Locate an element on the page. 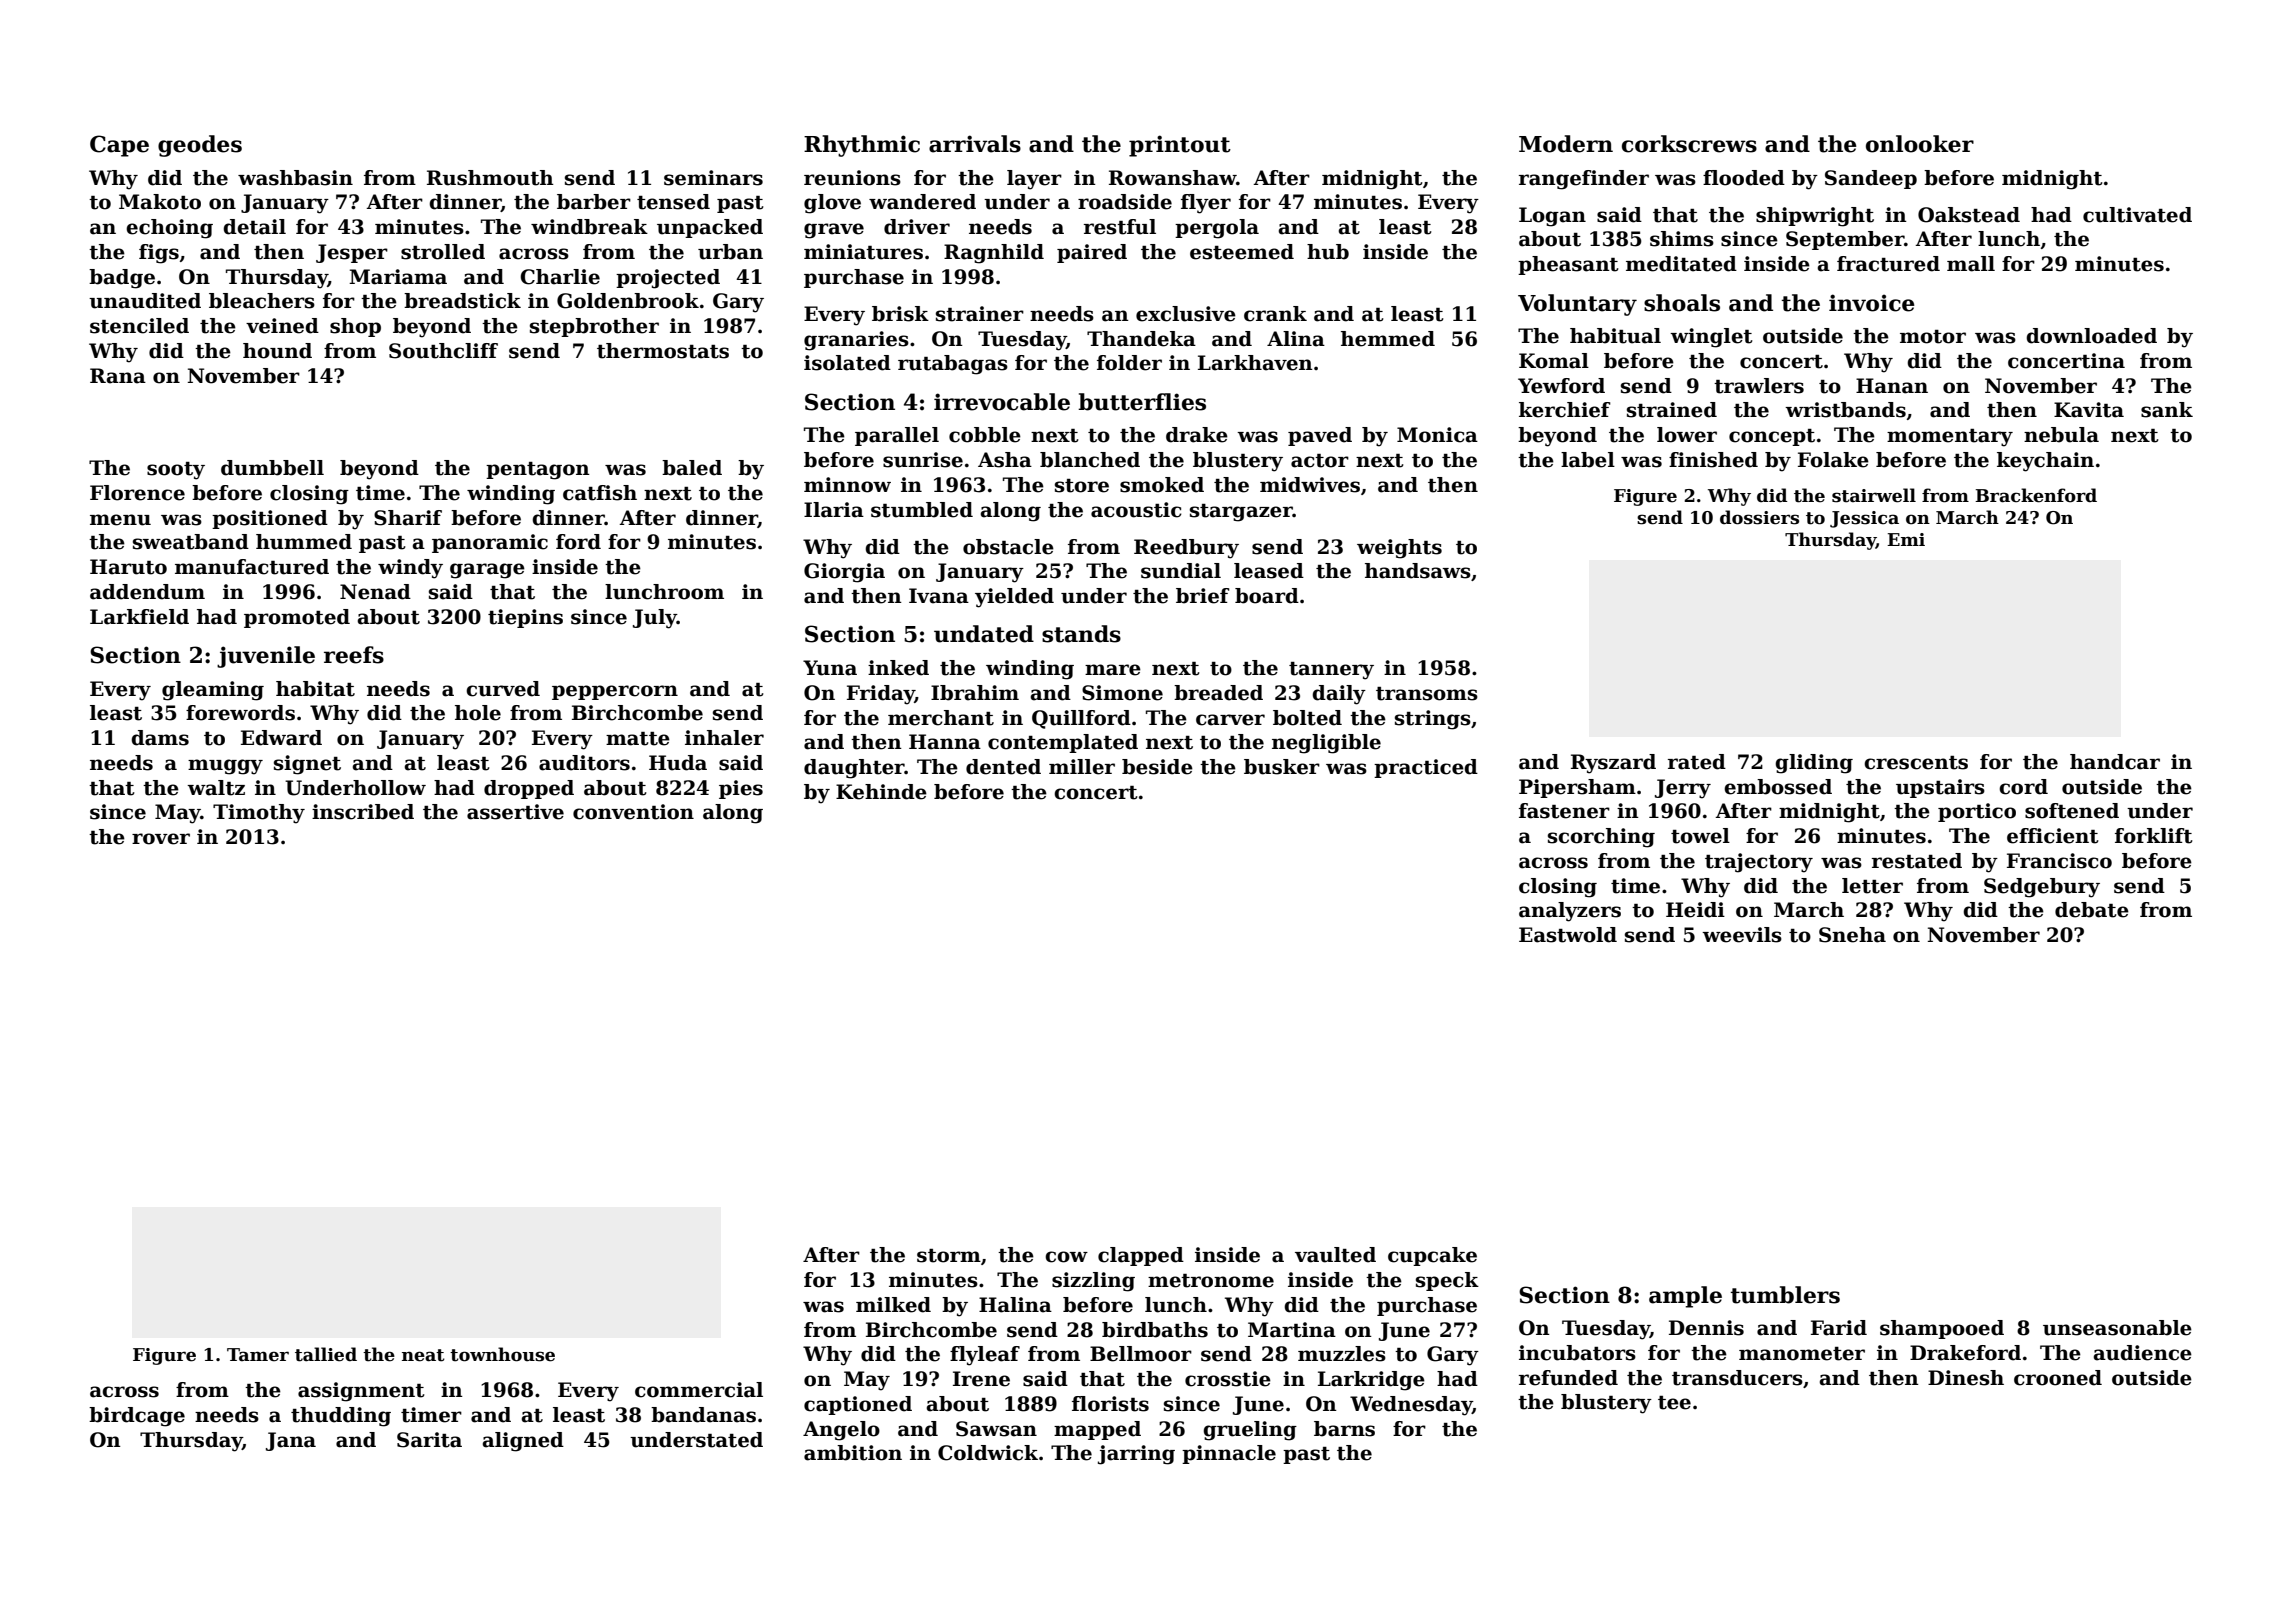 This image has width=2282, height=1614. Coldwick is located at coordinates (988, 1453).
